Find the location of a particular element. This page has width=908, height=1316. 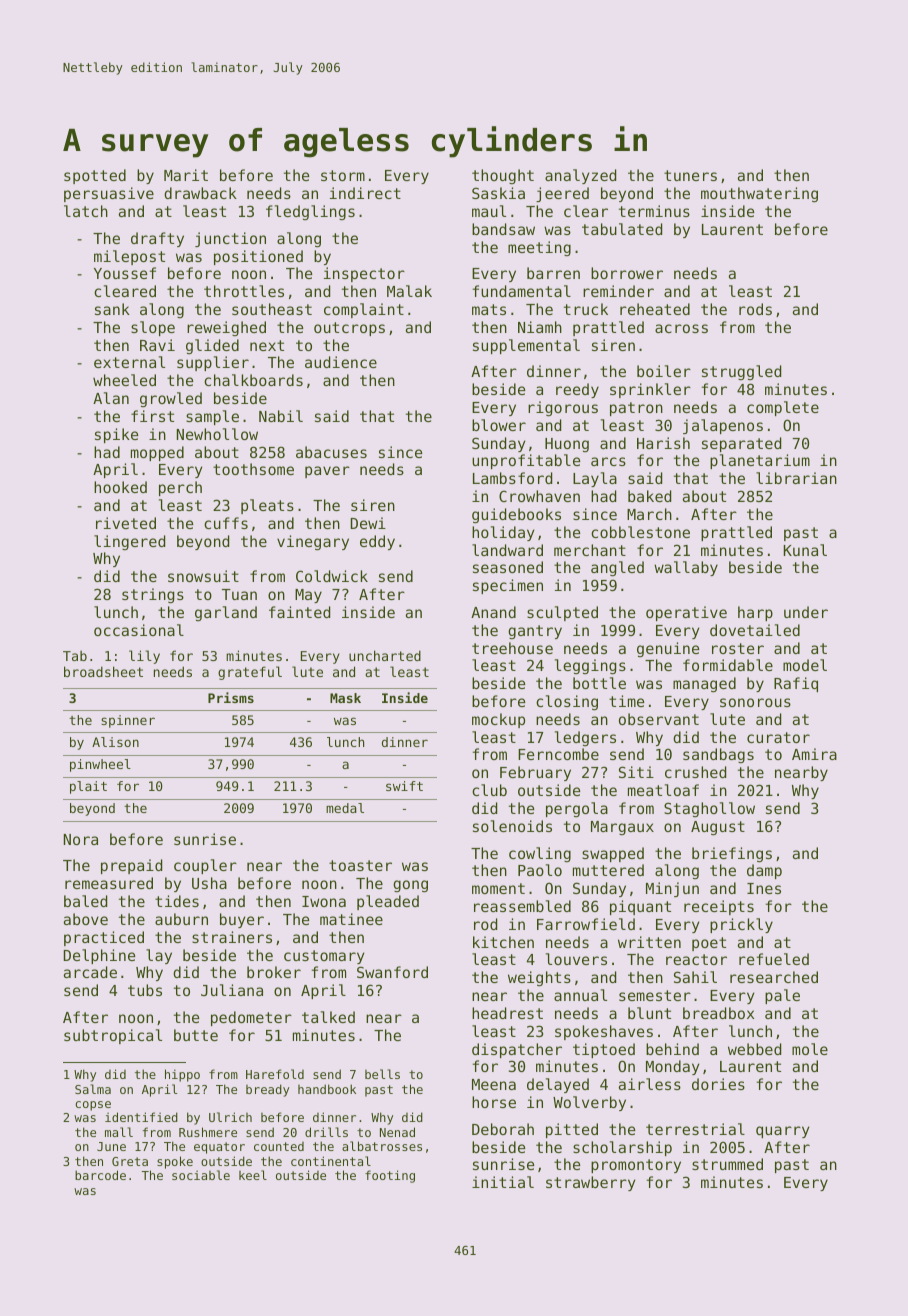

sank is located at coordinates (112, 309).
